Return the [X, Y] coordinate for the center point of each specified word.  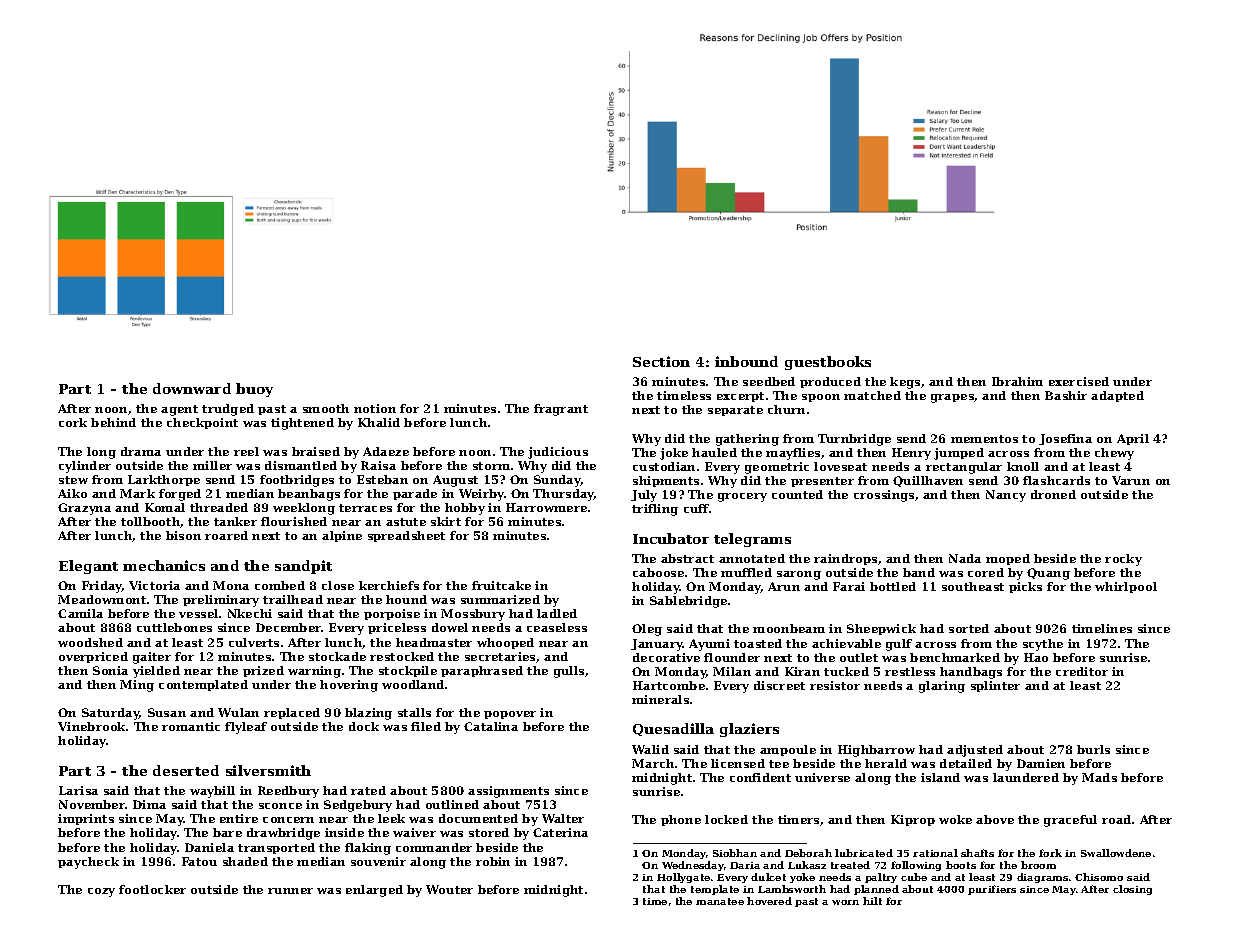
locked [726, 819]
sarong [799, 575]
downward [192, 388]
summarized [500, 599]
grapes [952, 398]
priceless [397, 628]
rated [368, 790]
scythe [1043, 645]
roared [226, 535]
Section [661, 361]
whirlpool [1126, 587]
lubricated [864, 853]
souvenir [378, 861]
